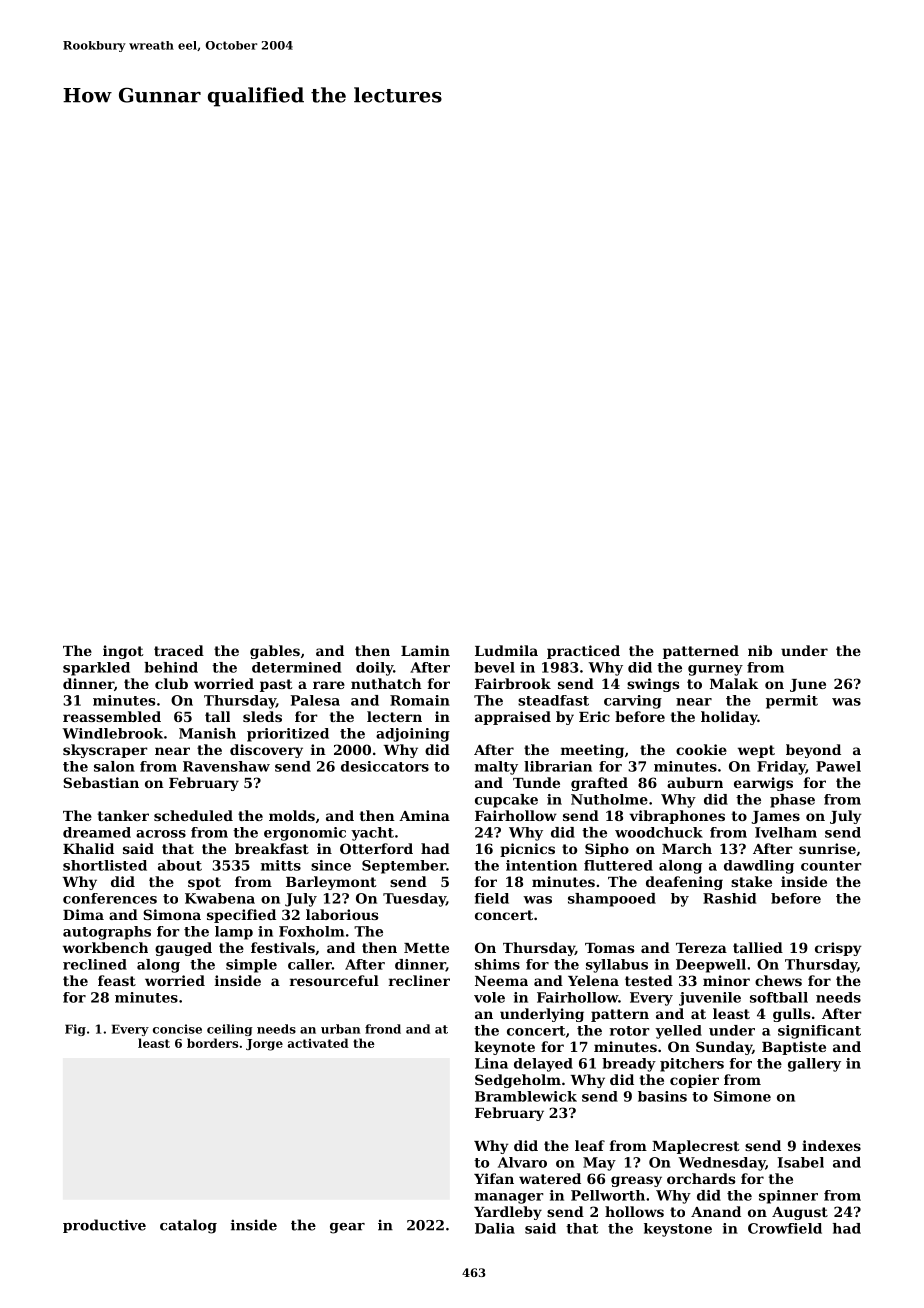  I want to click on past, so click(276, 685).
